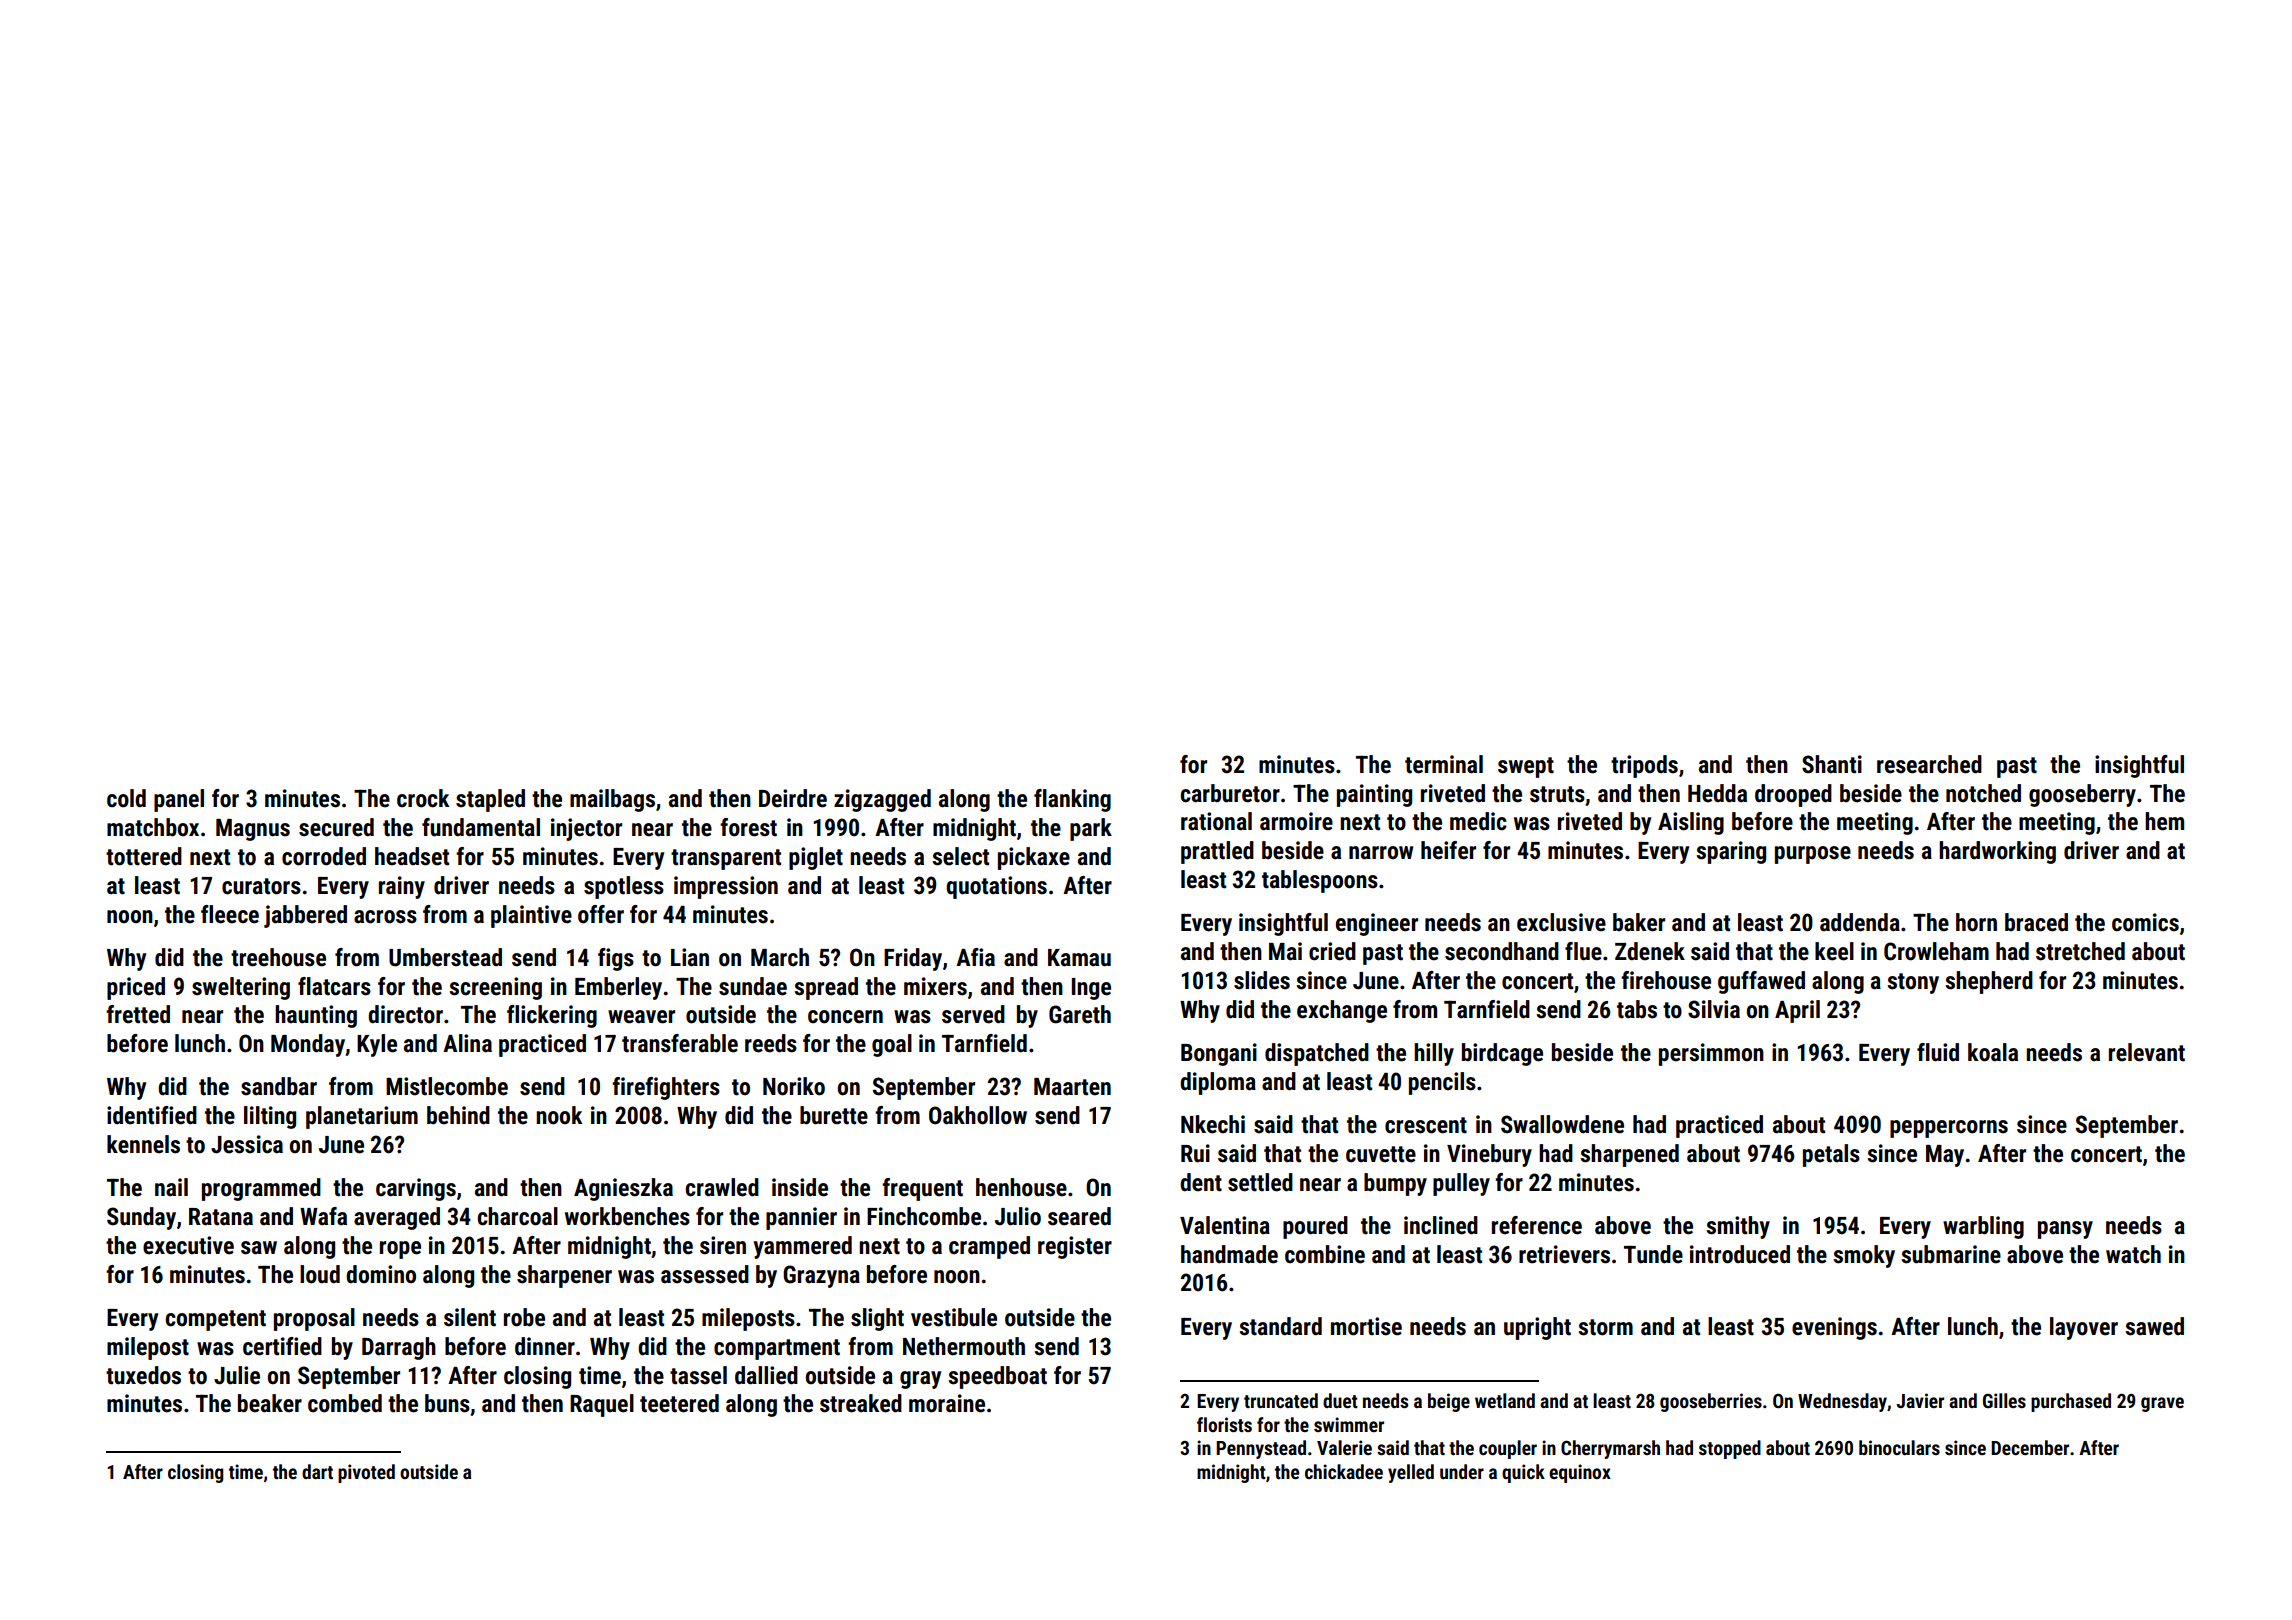 This screenshot has width=2292, height=1620. Describe the element at coordinates (1813, 855) in the screenshot. I see `purpose` at that location.
